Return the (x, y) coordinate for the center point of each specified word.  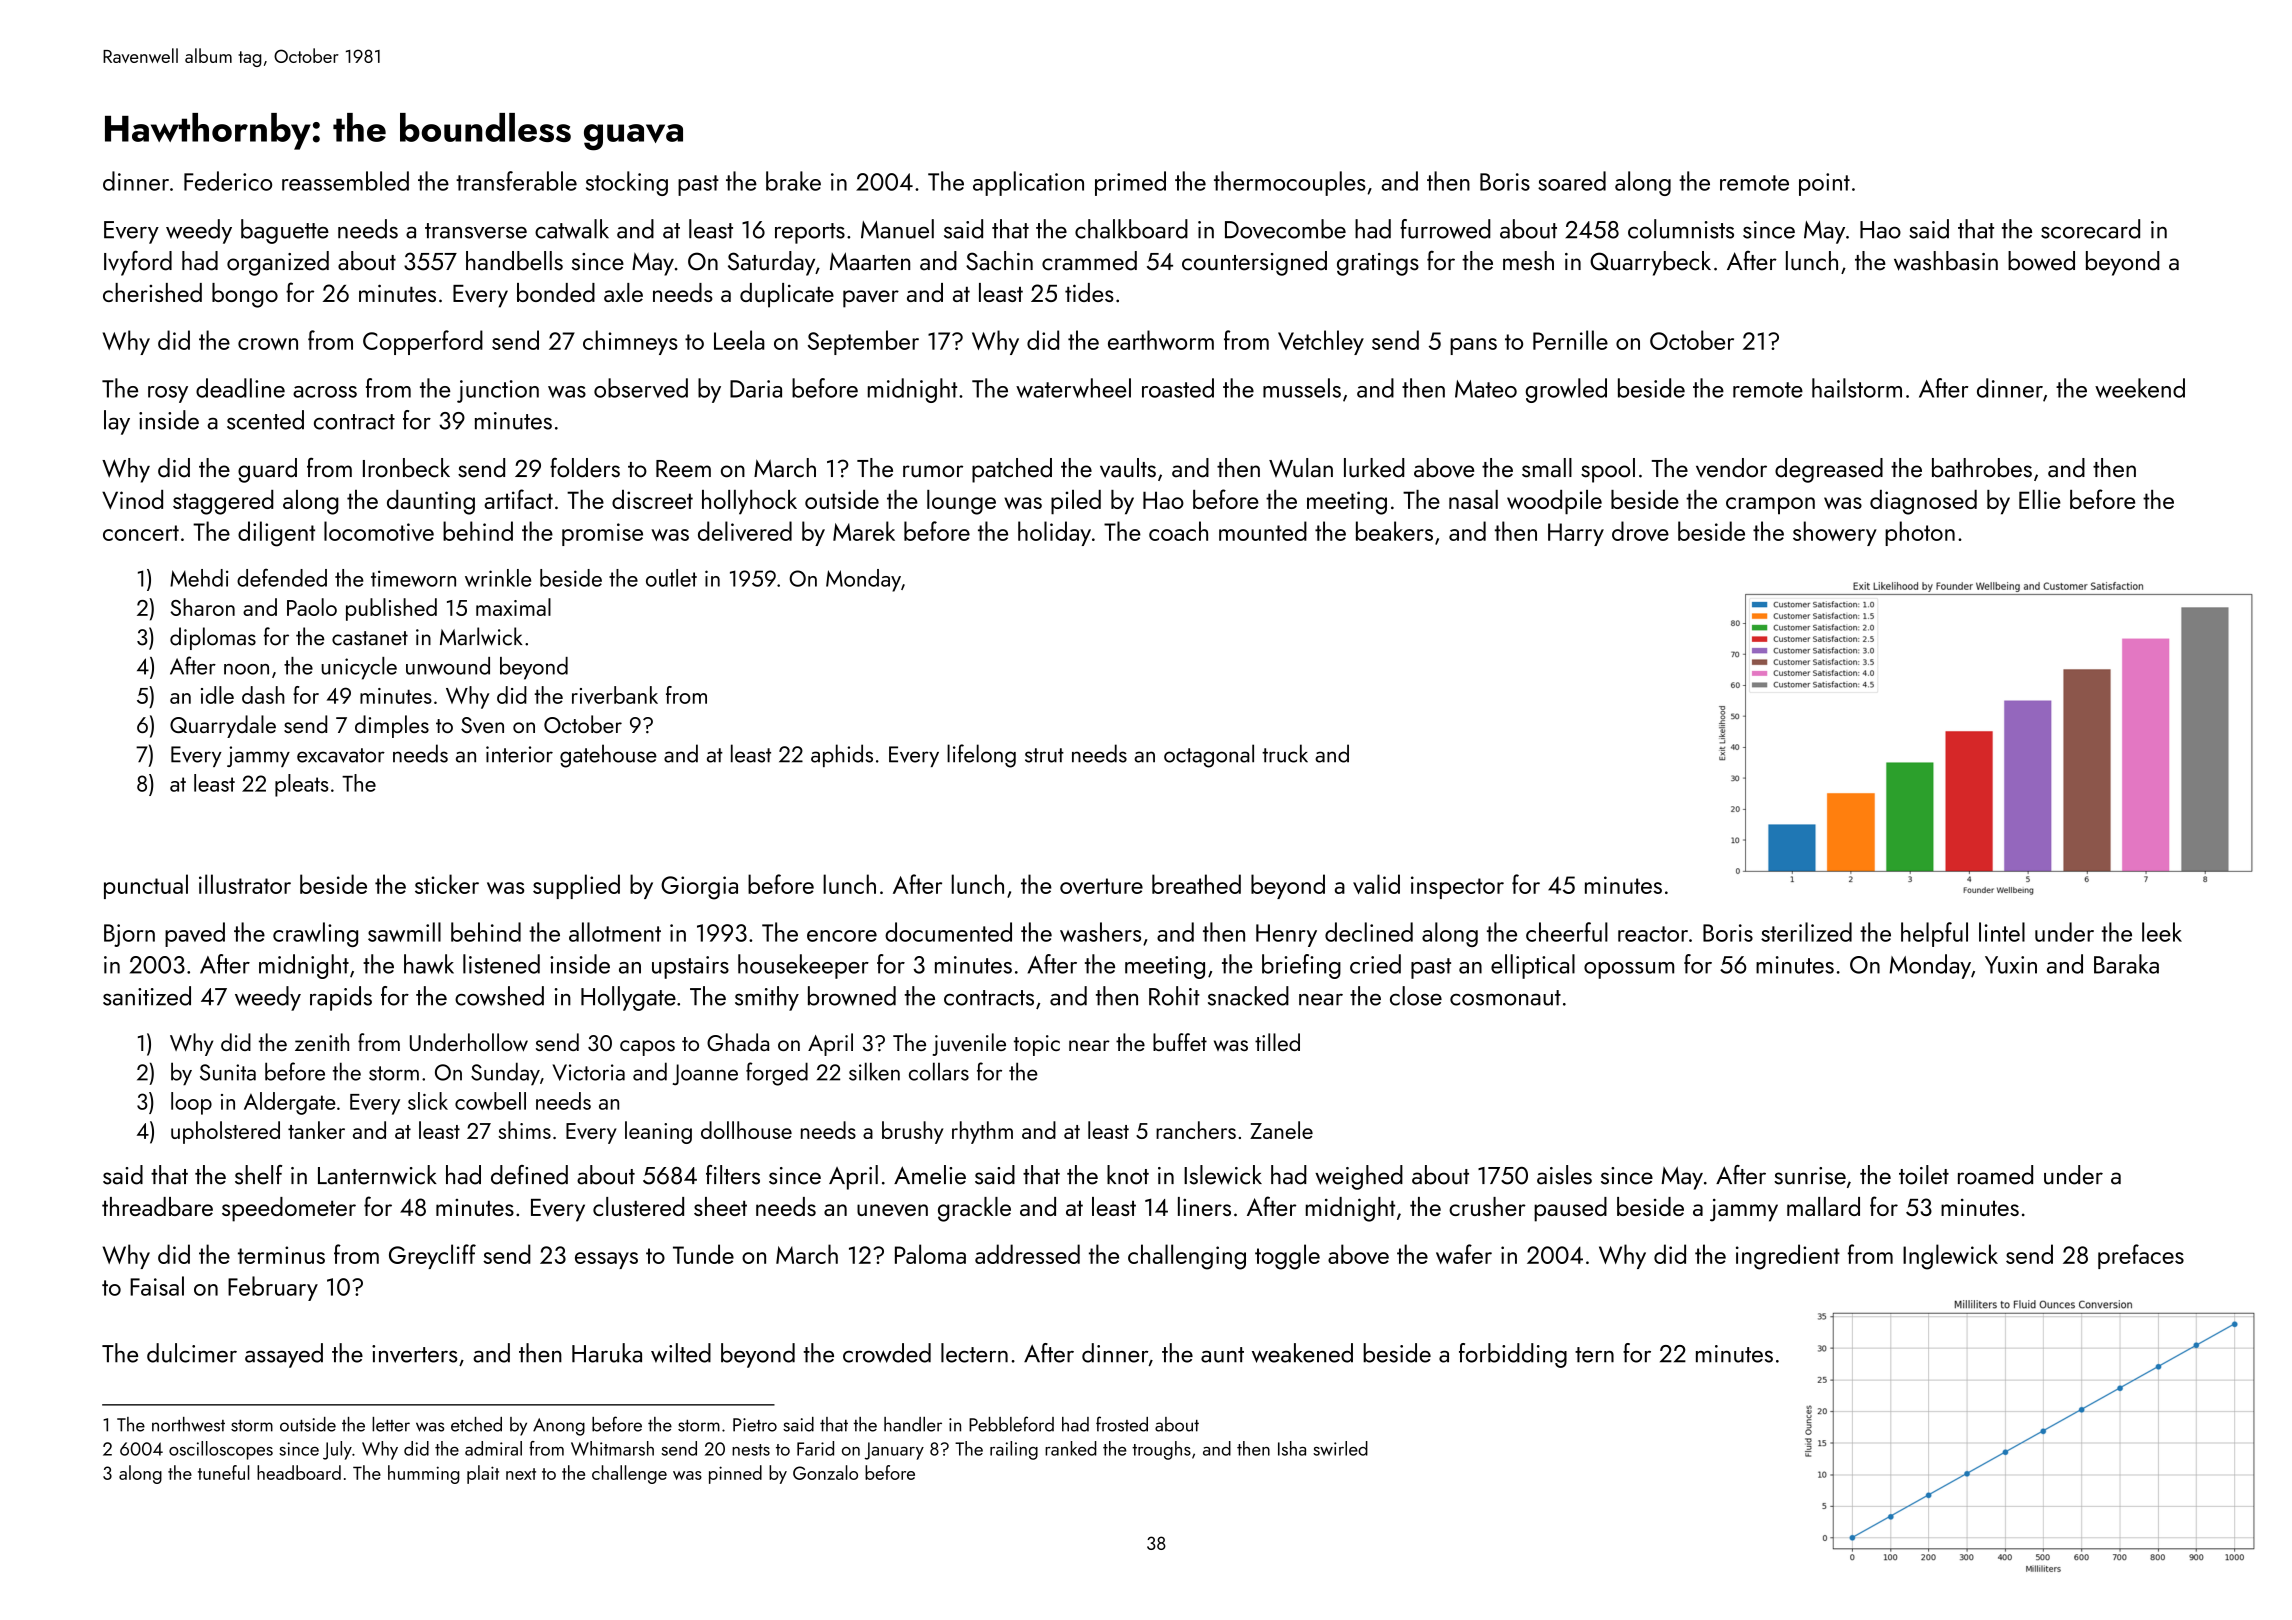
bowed (2041, 261)
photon (1920, 533)
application (1028, 183)
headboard (299, 1472)
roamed (1995, 1175)
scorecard (2090, 229)
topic (1037, 1045)
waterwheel (1073, 388)
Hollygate (628, 998)
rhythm (982, 1132)
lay (117, 422)
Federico (228, 181)
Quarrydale (223, 726)
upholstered (225, 1132)
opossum (1629, 970)
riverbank (615, 695)
